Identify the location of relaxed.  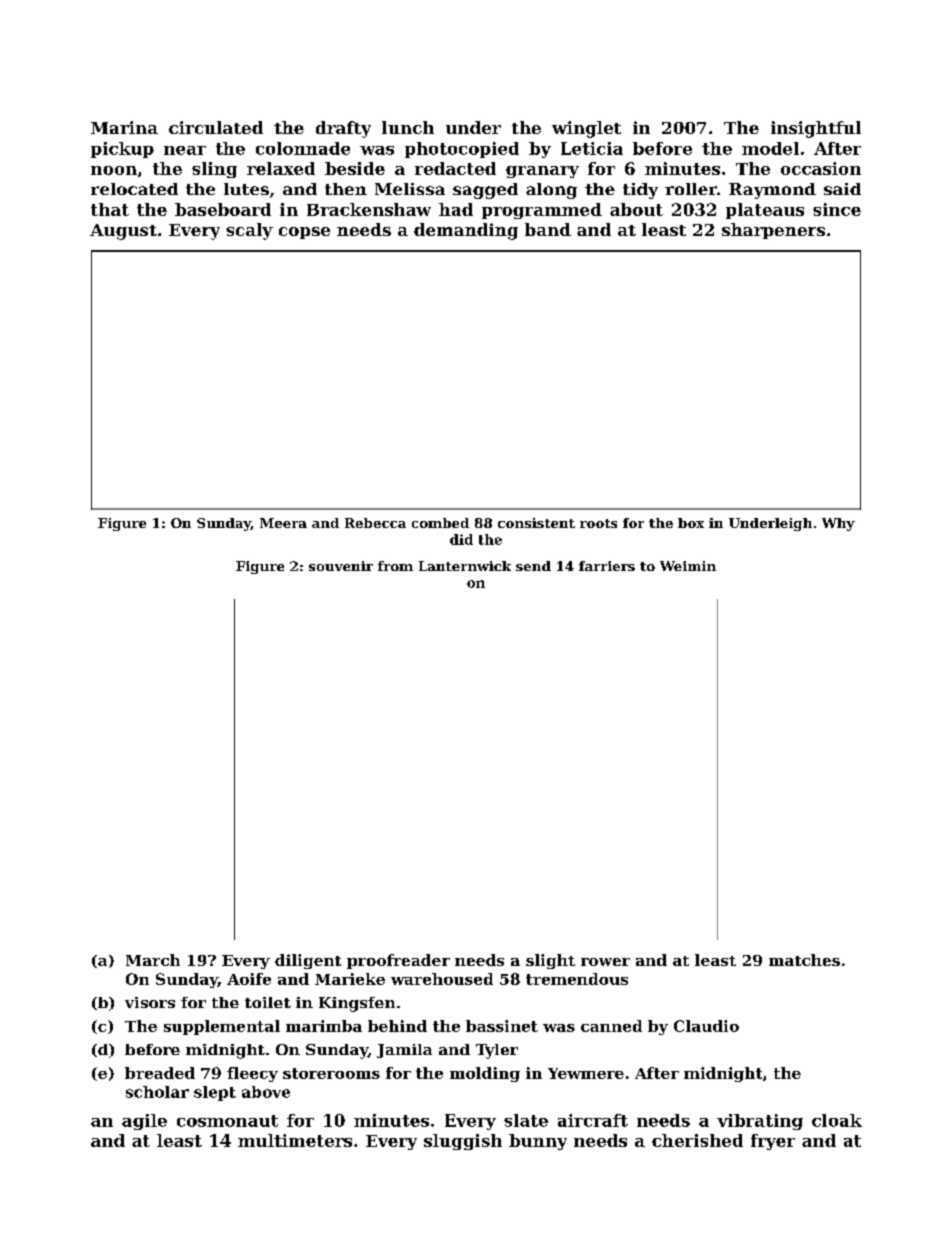
(281, 168).
